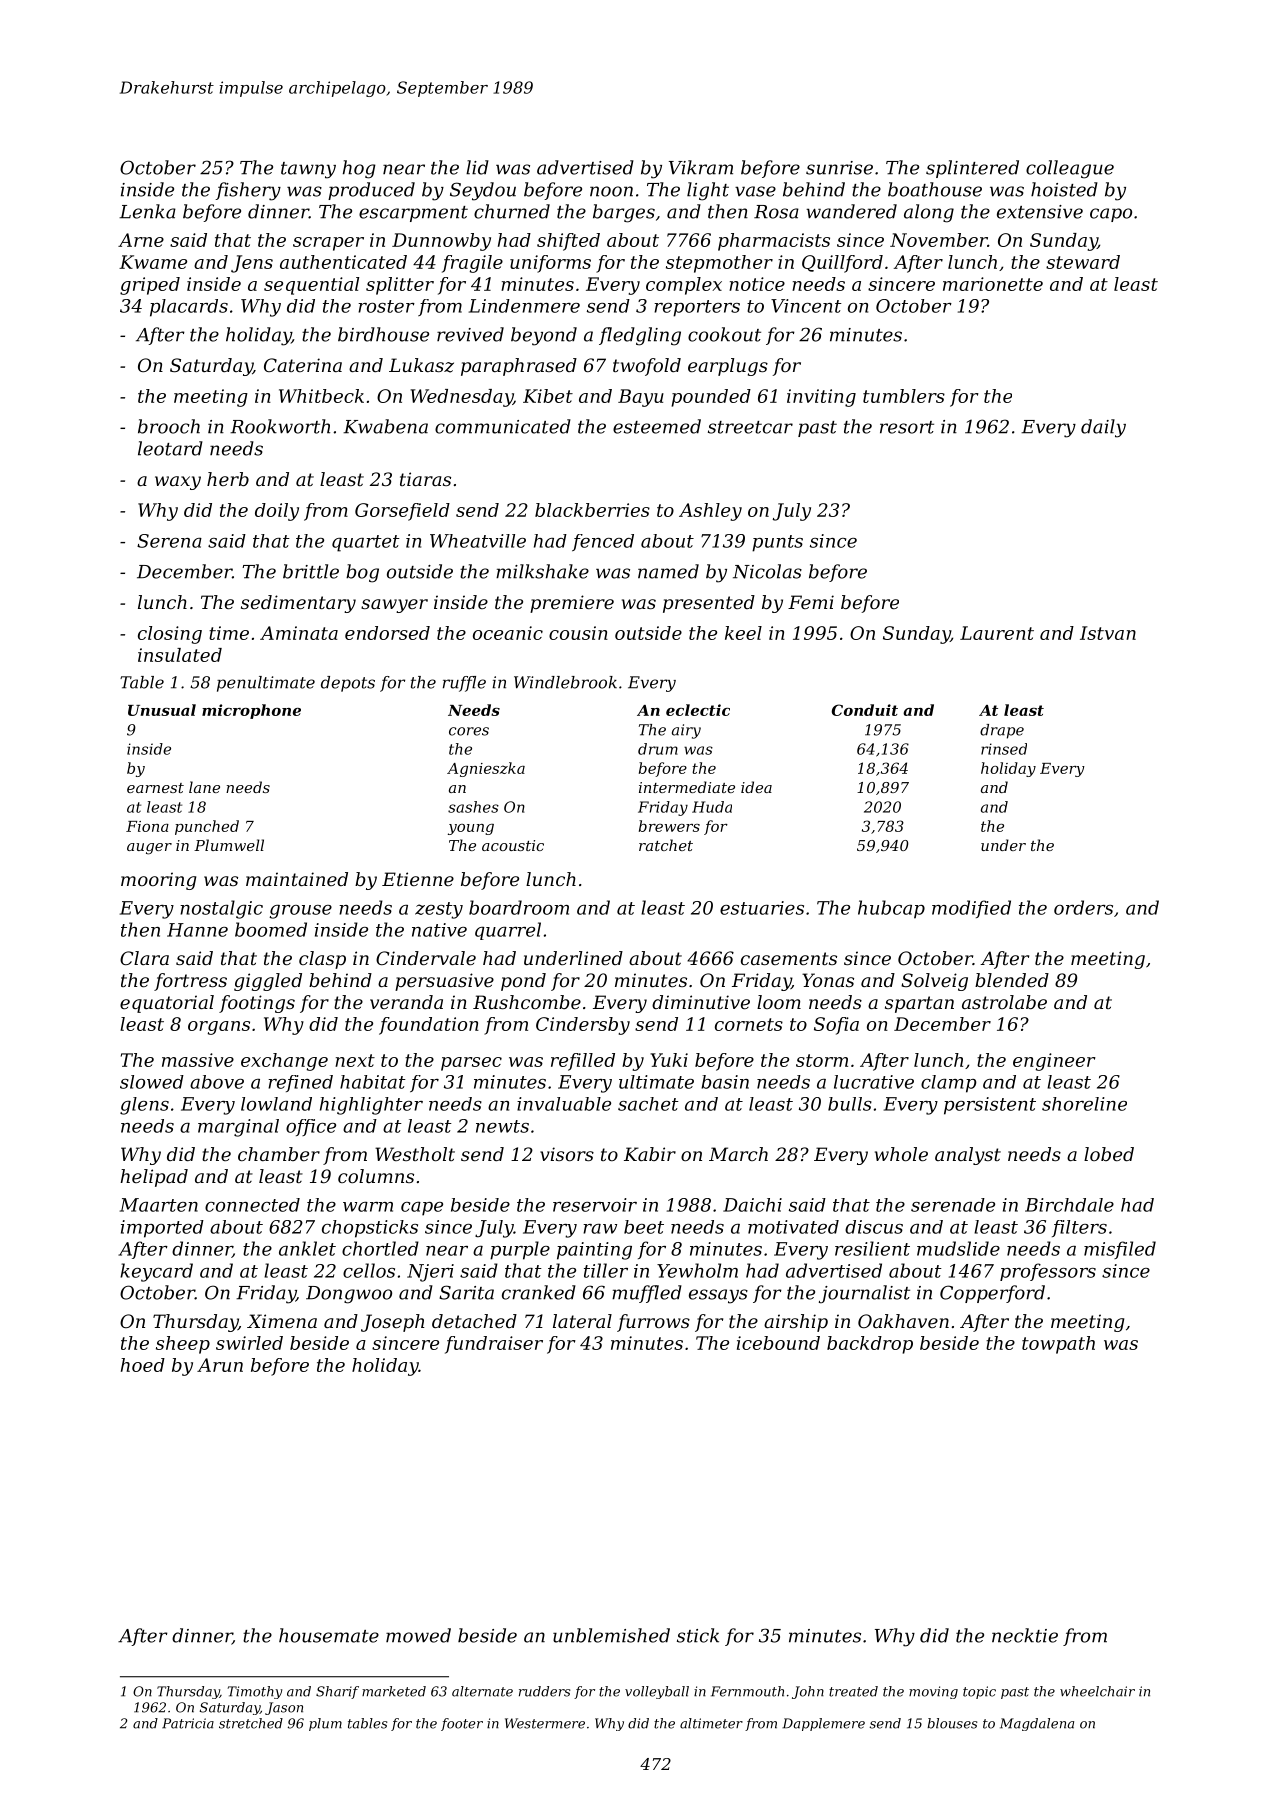 The height and width of the screenshot is (1812, 1281). What do you see at coordinates (251, 711) in the screenshot?
I see `microphone` at bounding box center [251, 711].
